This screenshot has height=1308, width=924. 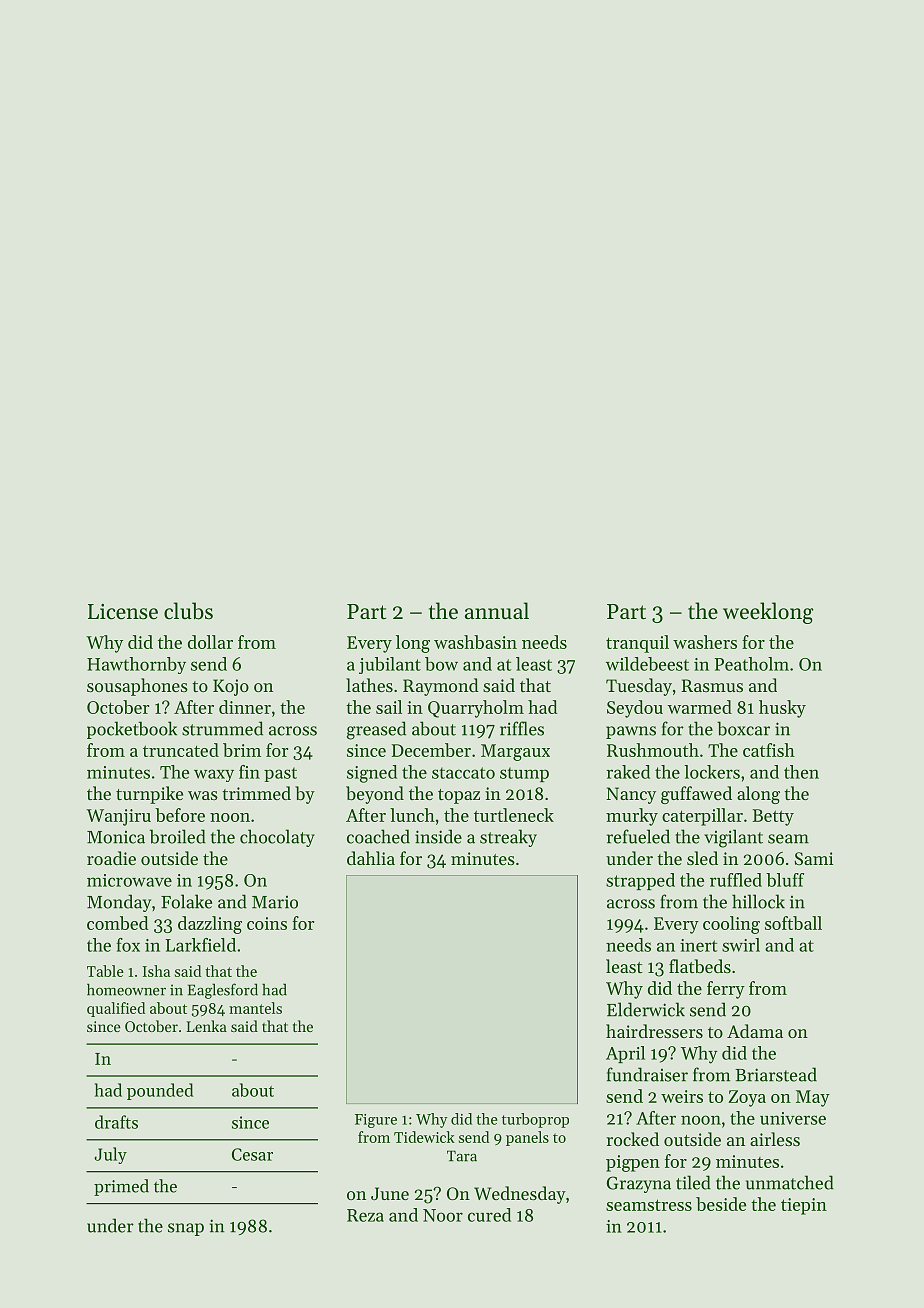 What do you see at coordinates (105, 971) in the screenshot?
I see `Table` at bounding box center [105, 971].
